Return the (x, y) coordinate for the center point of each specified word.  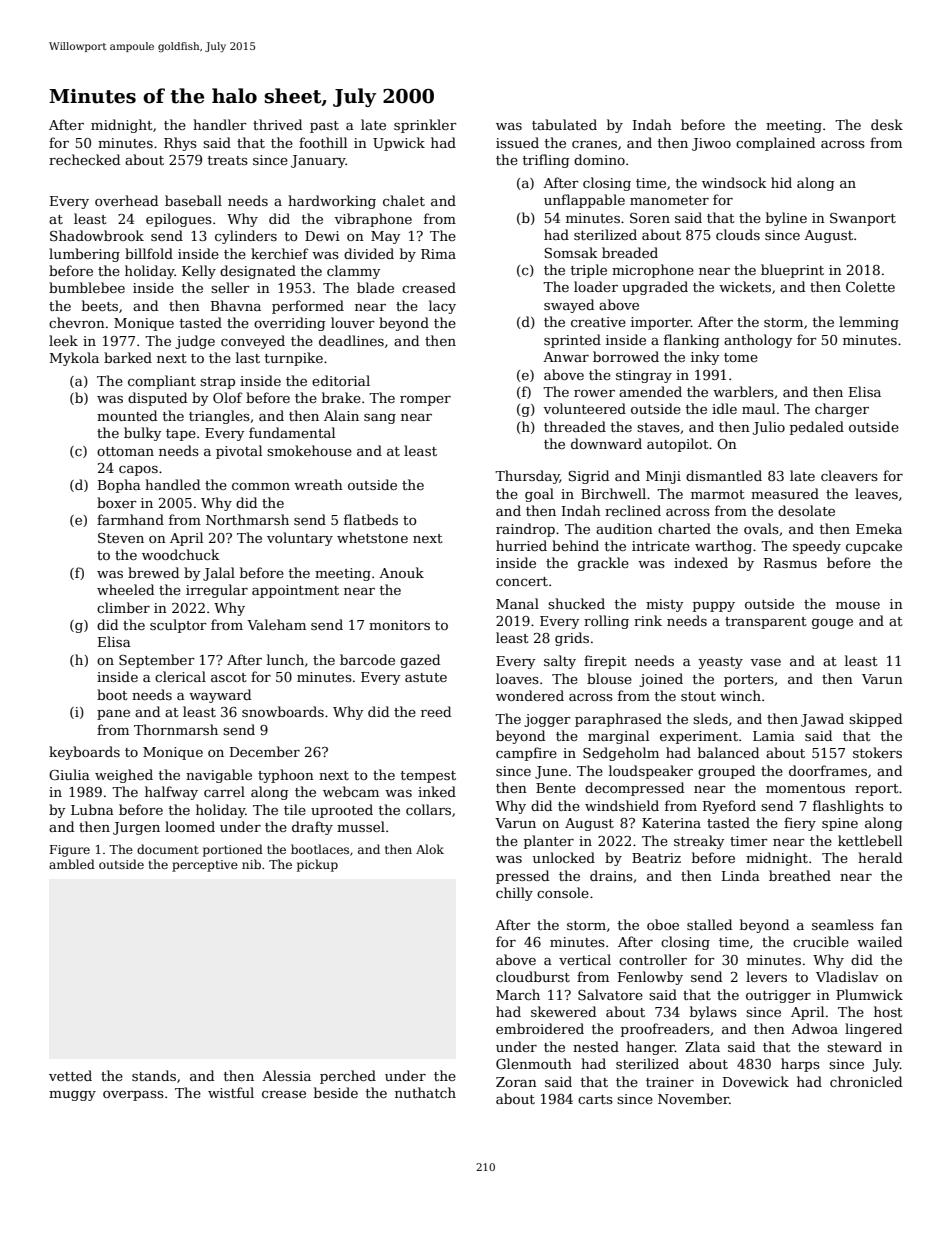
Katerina (671, 823)
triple (589, 271)
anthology (758, 341)
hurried (521, 545)
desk (887, 124)
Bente (556, 788)
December (265, 751)
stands (154, 1075)
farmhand (130, 519)
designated (258, 272)
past (324, 127)
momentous (805, 788)
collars (428, 809)
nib (251, 864)
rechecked (84, 159)
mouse (858, 605)
